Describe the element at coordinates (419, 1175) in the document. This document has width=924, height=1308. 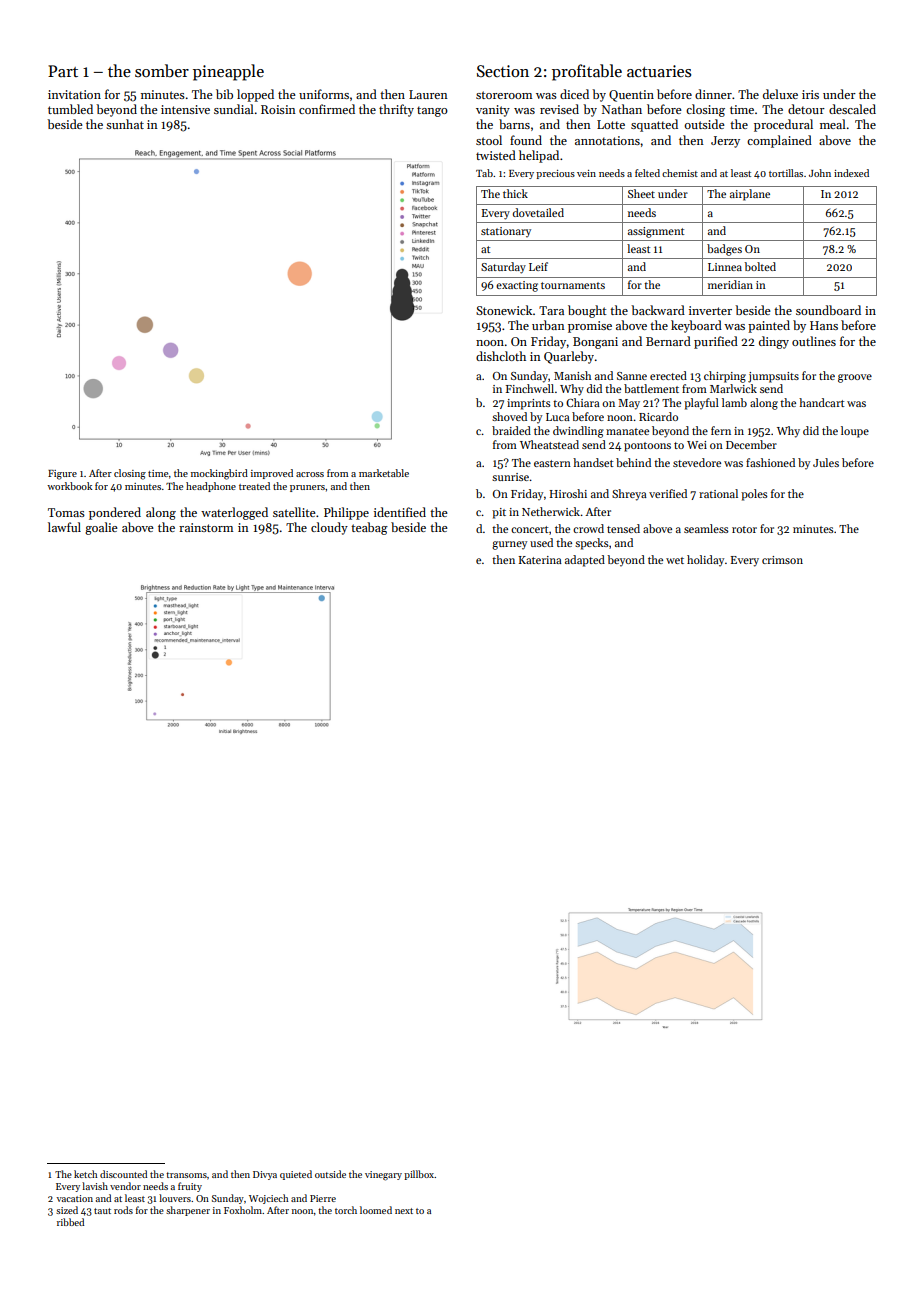
I see `pillbox` at that location.
